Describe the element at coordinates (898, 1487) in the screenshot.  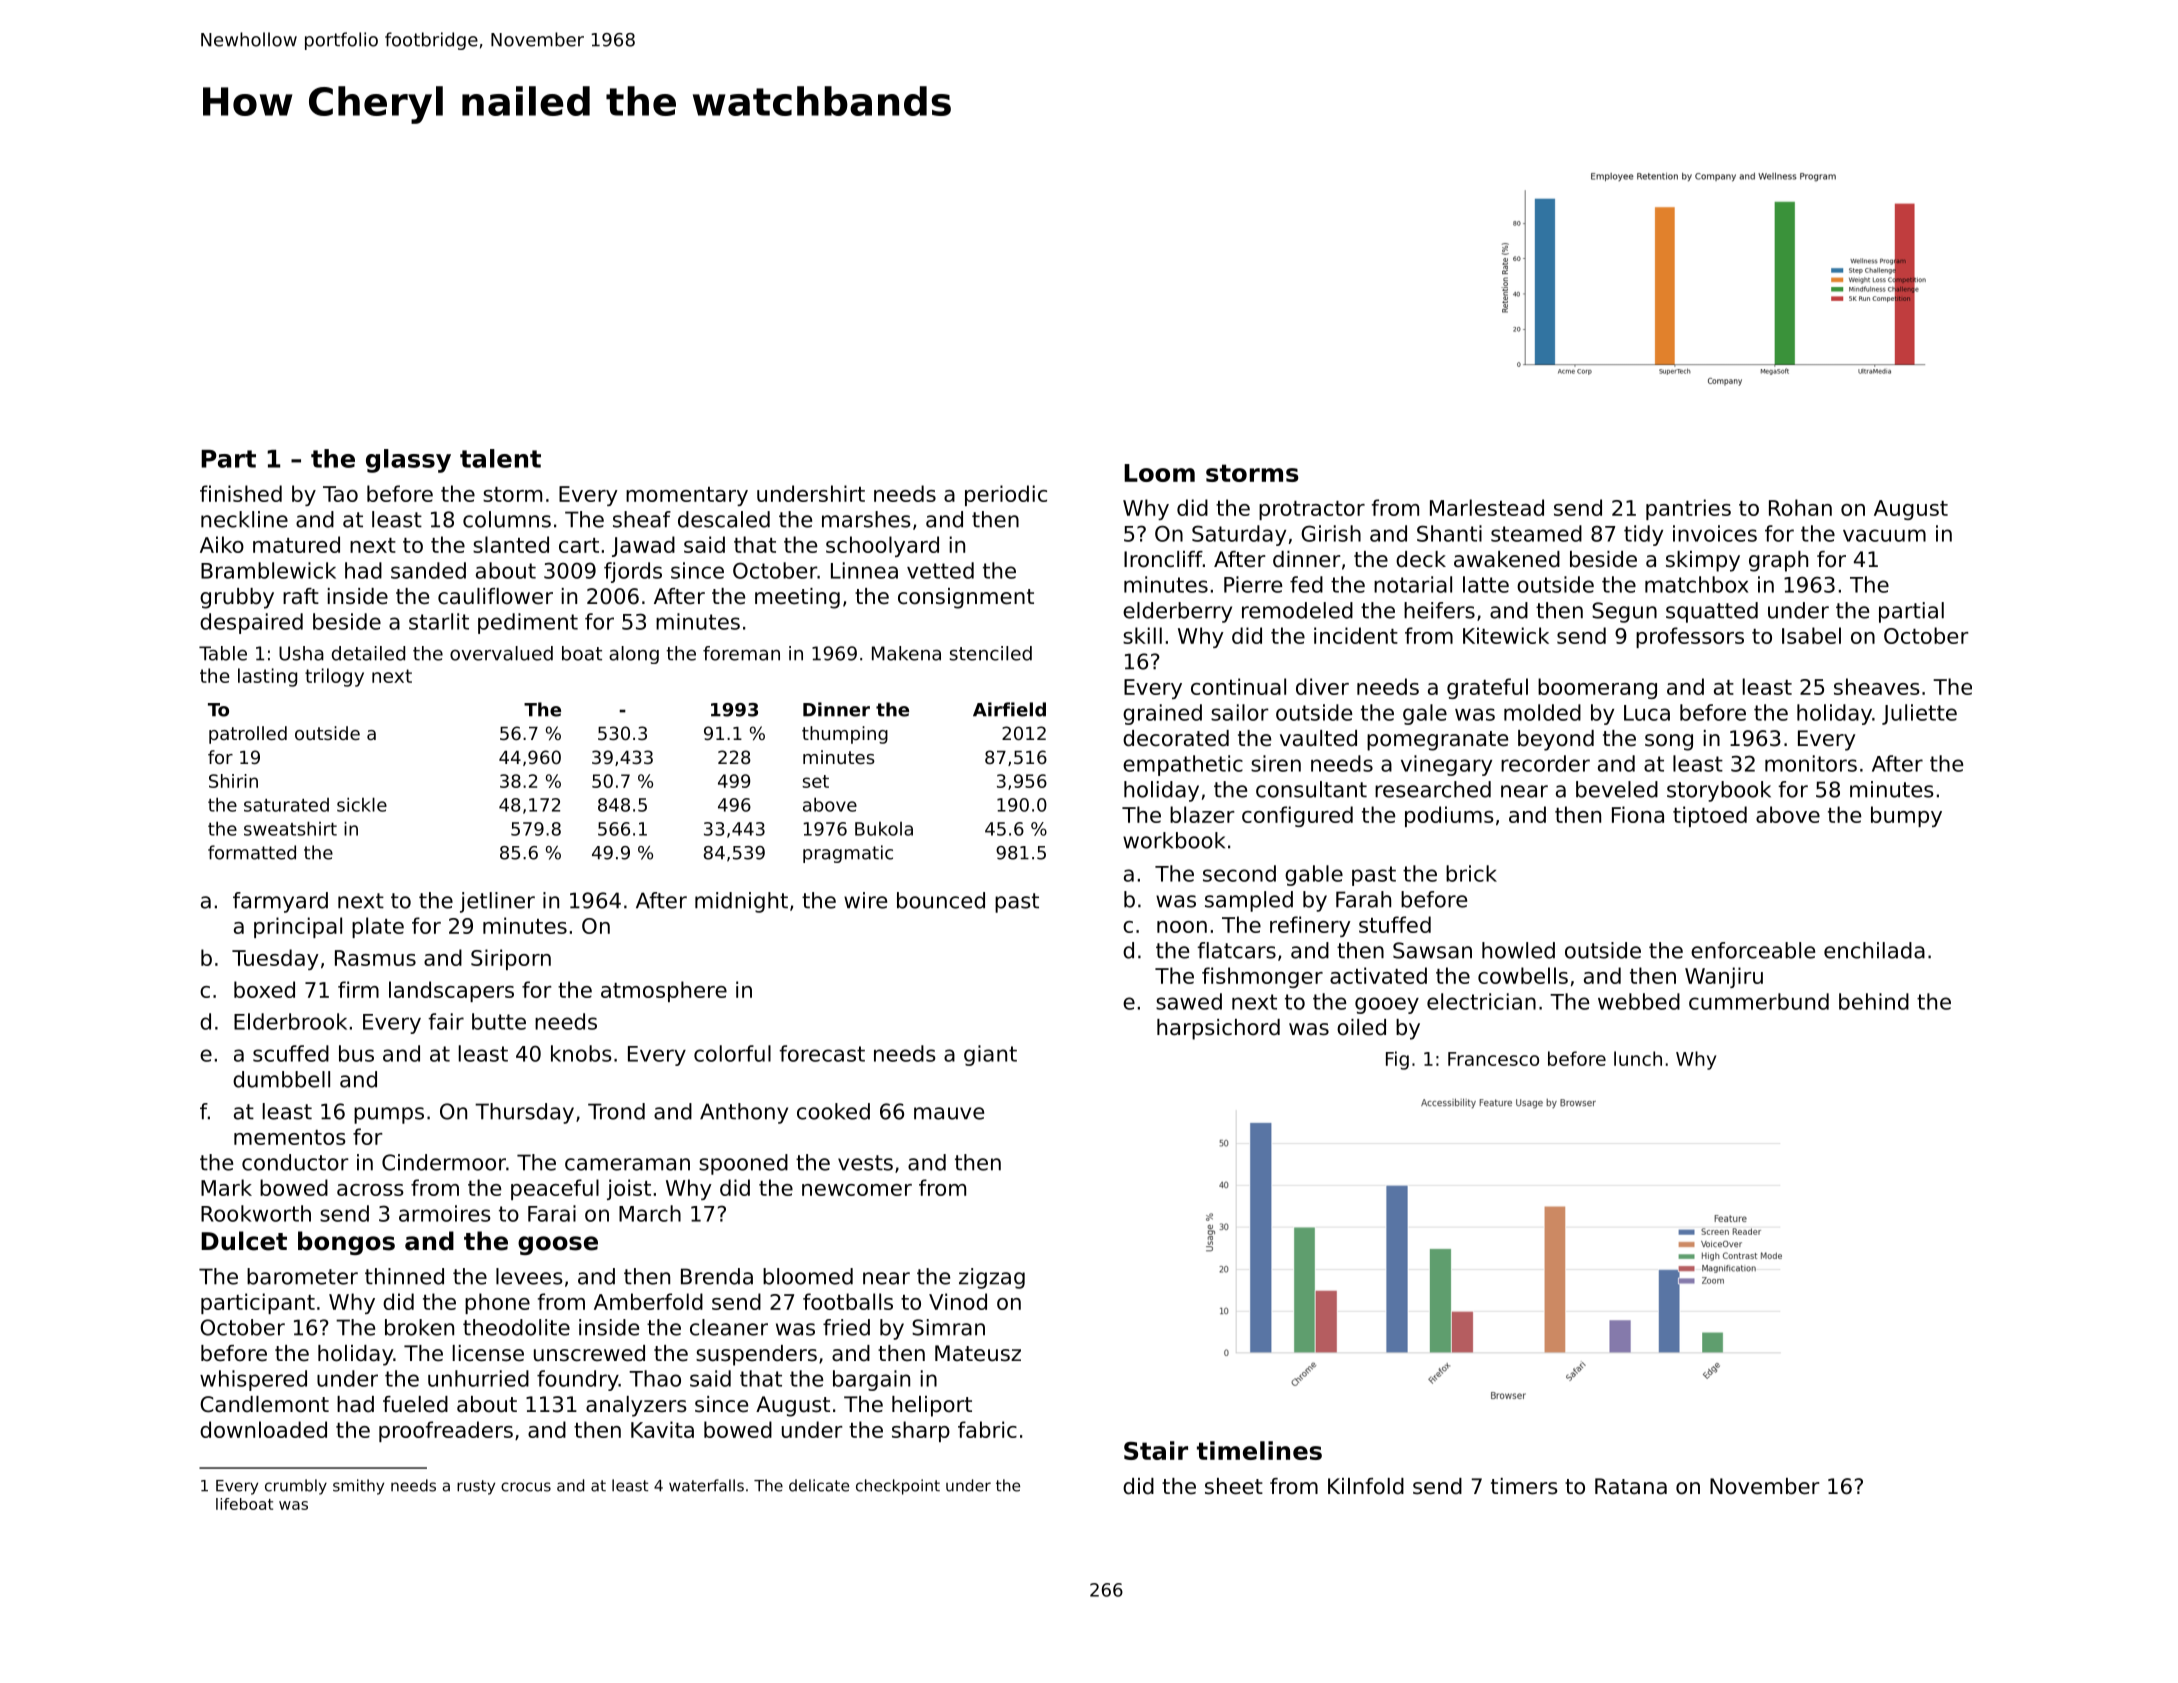
I see `checkpoint` at that location.
